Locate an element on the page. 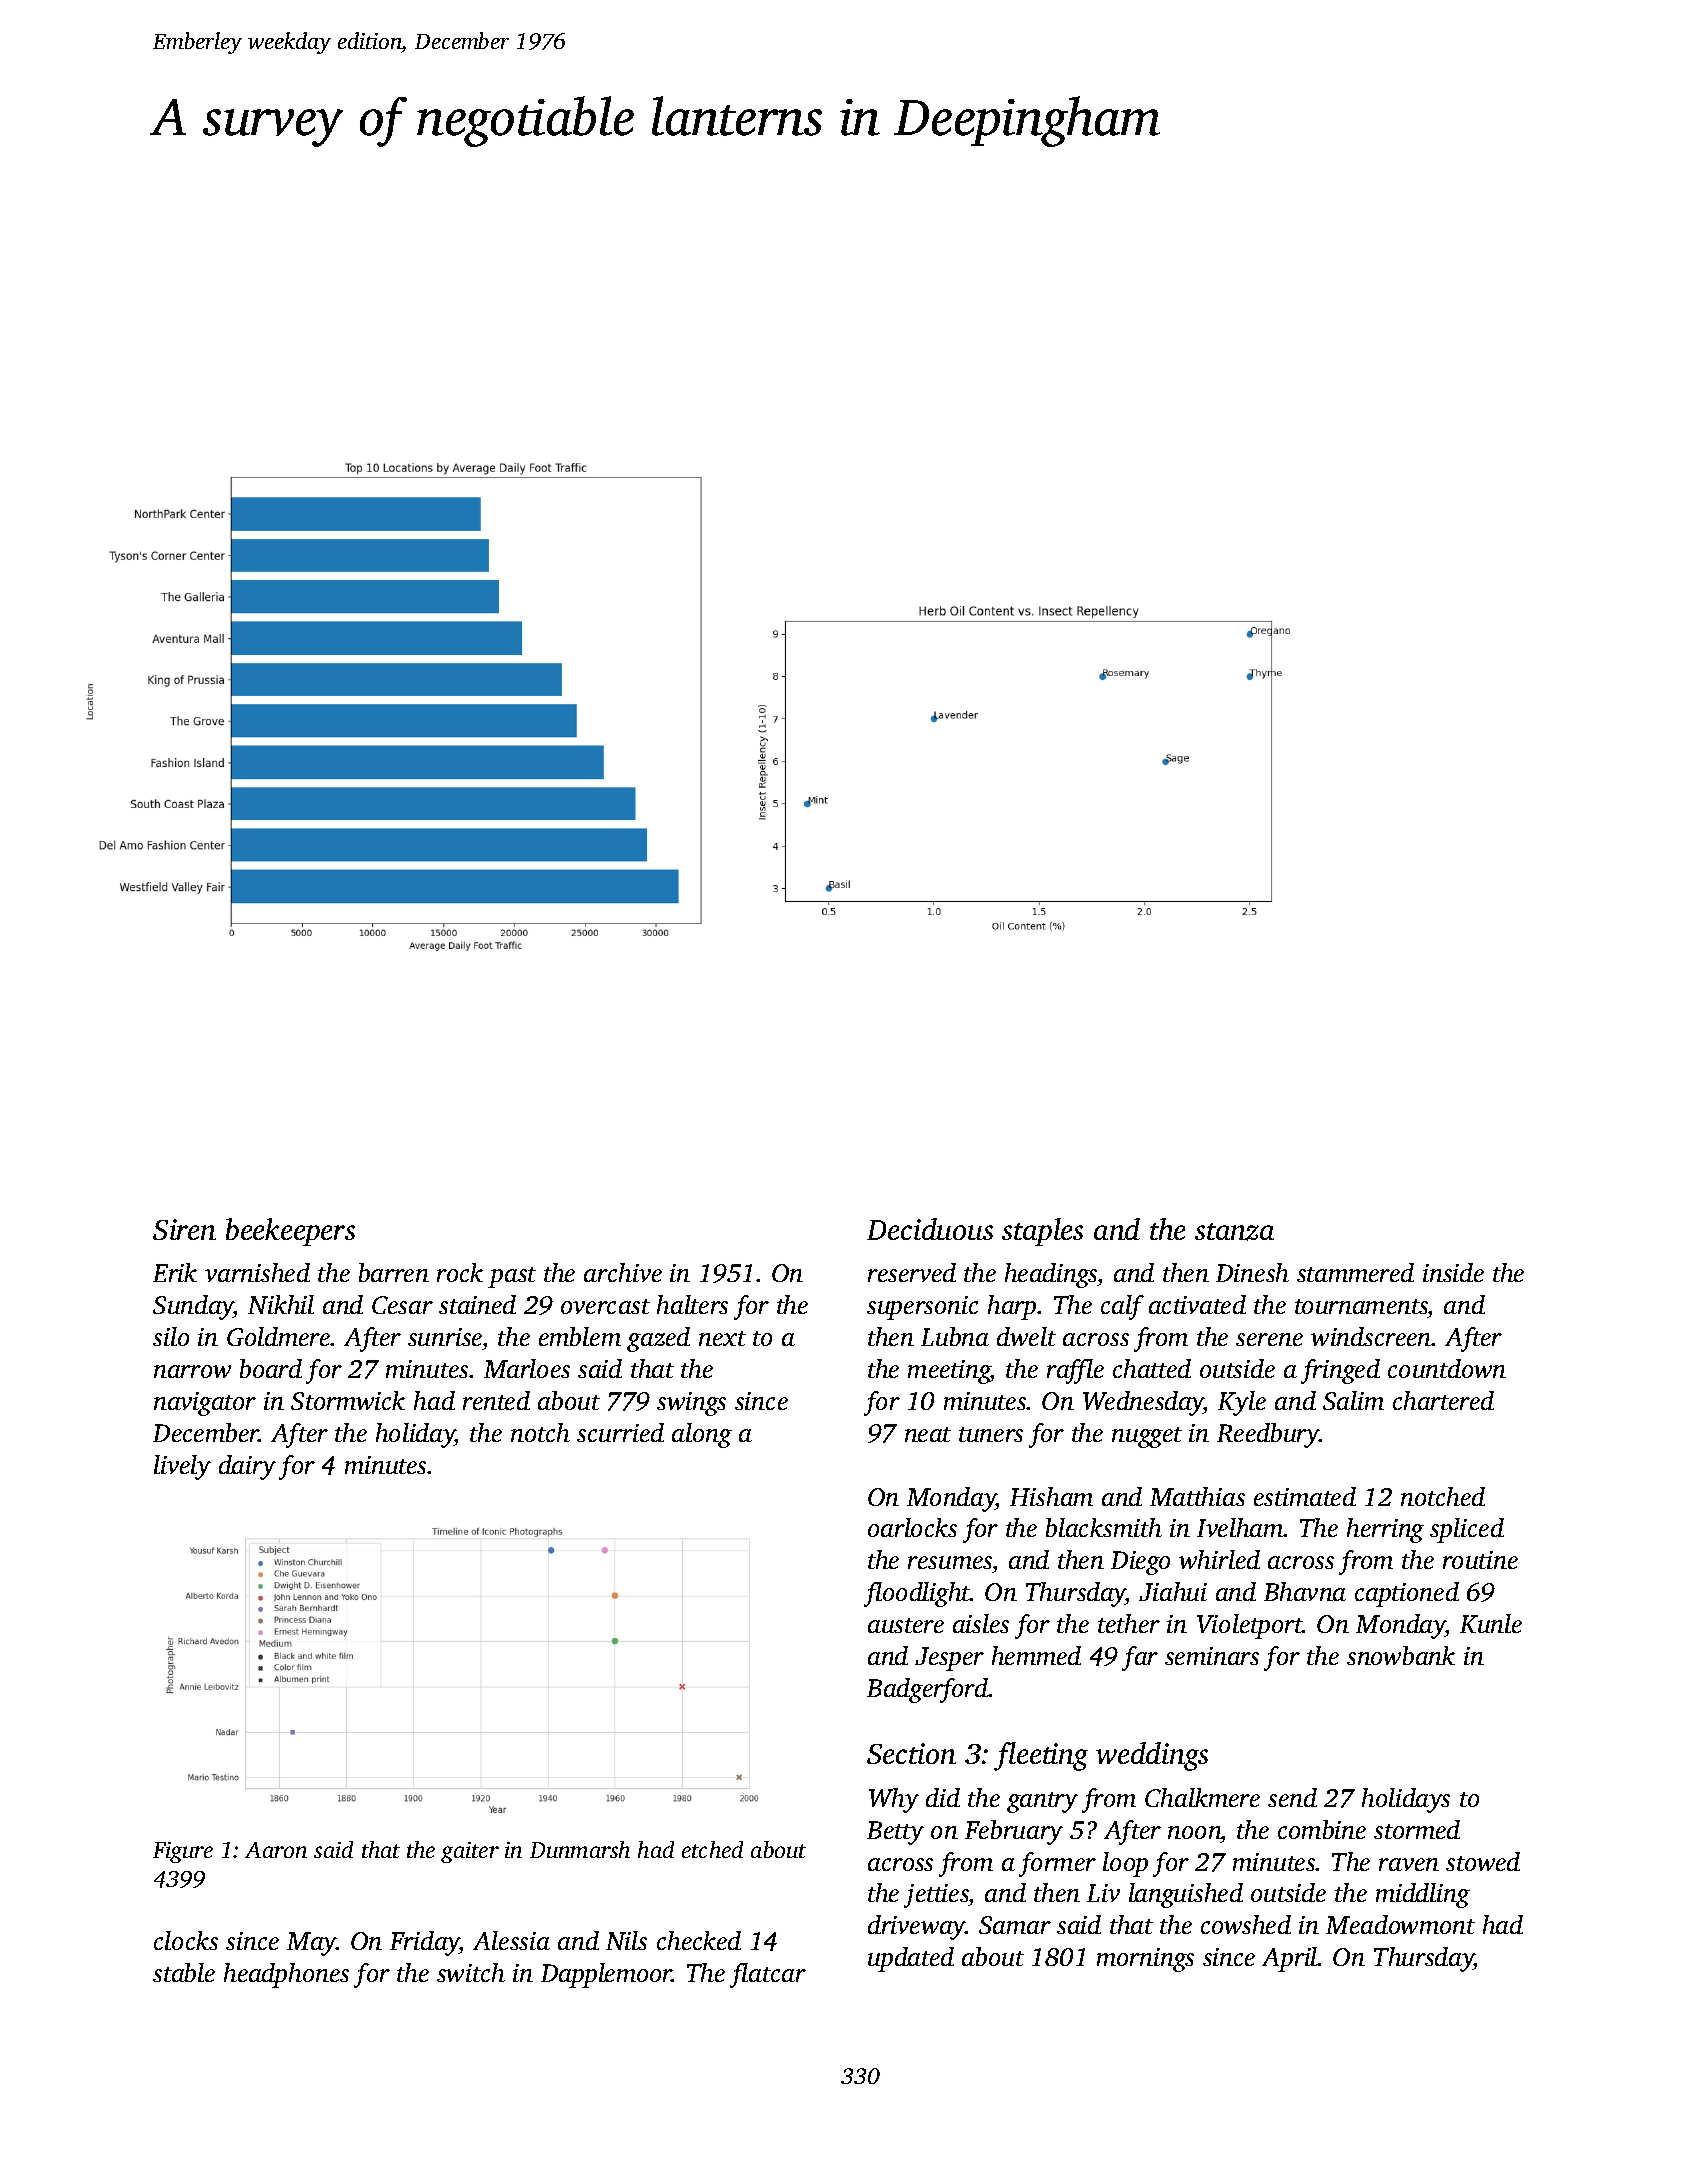 This image has width=1683, height=2178. stormed is located at coordinates (1417, 1829).
